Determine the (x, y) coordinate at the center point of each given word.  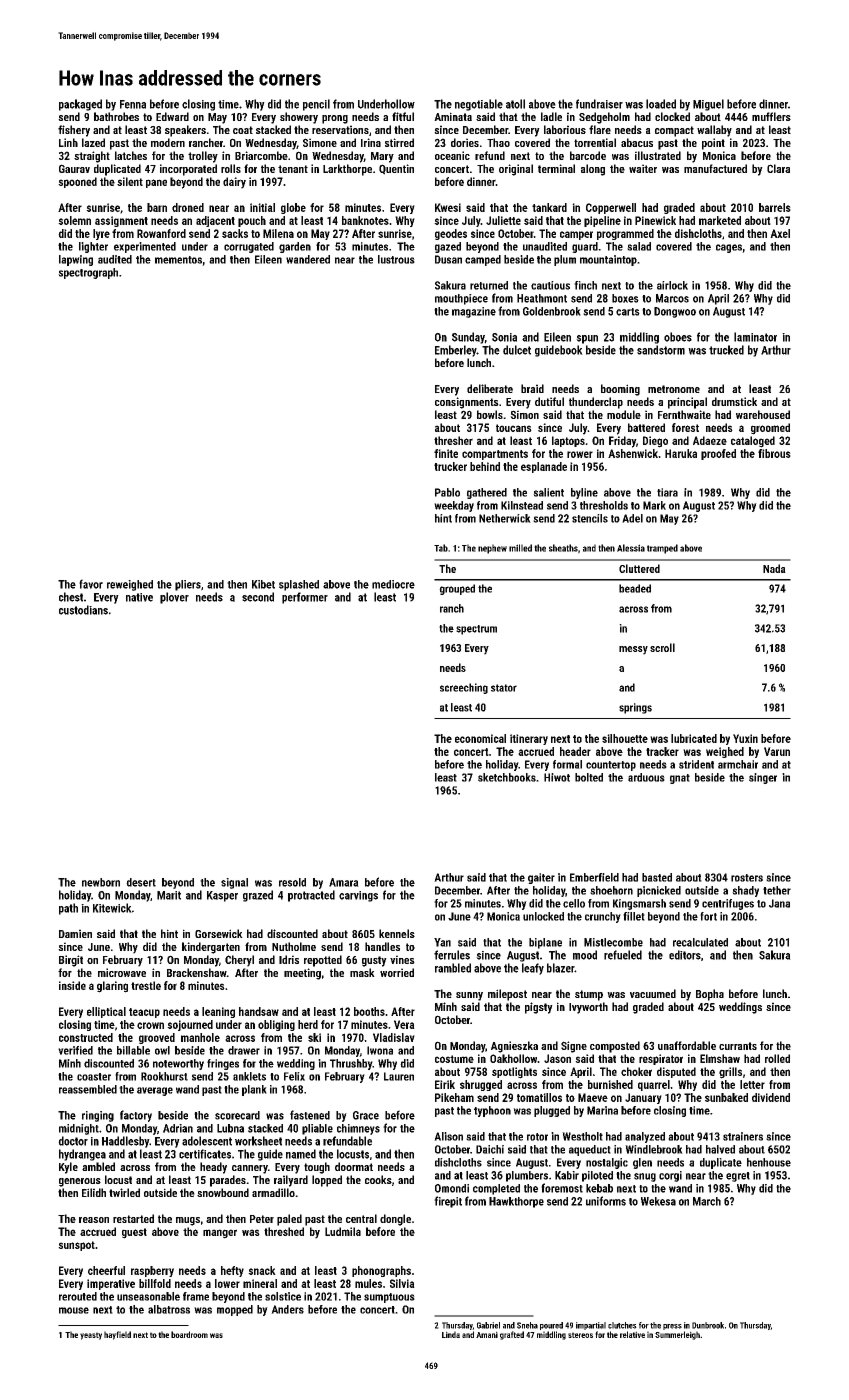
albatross (169, 1309)
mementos (178, 260)
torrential (595, 142)
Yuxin (745, 738)
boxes (625, 298)
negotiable (479, 105)
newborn (101, 882)
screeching (464, 688)
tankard (549, 207)
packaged (80, 105)
